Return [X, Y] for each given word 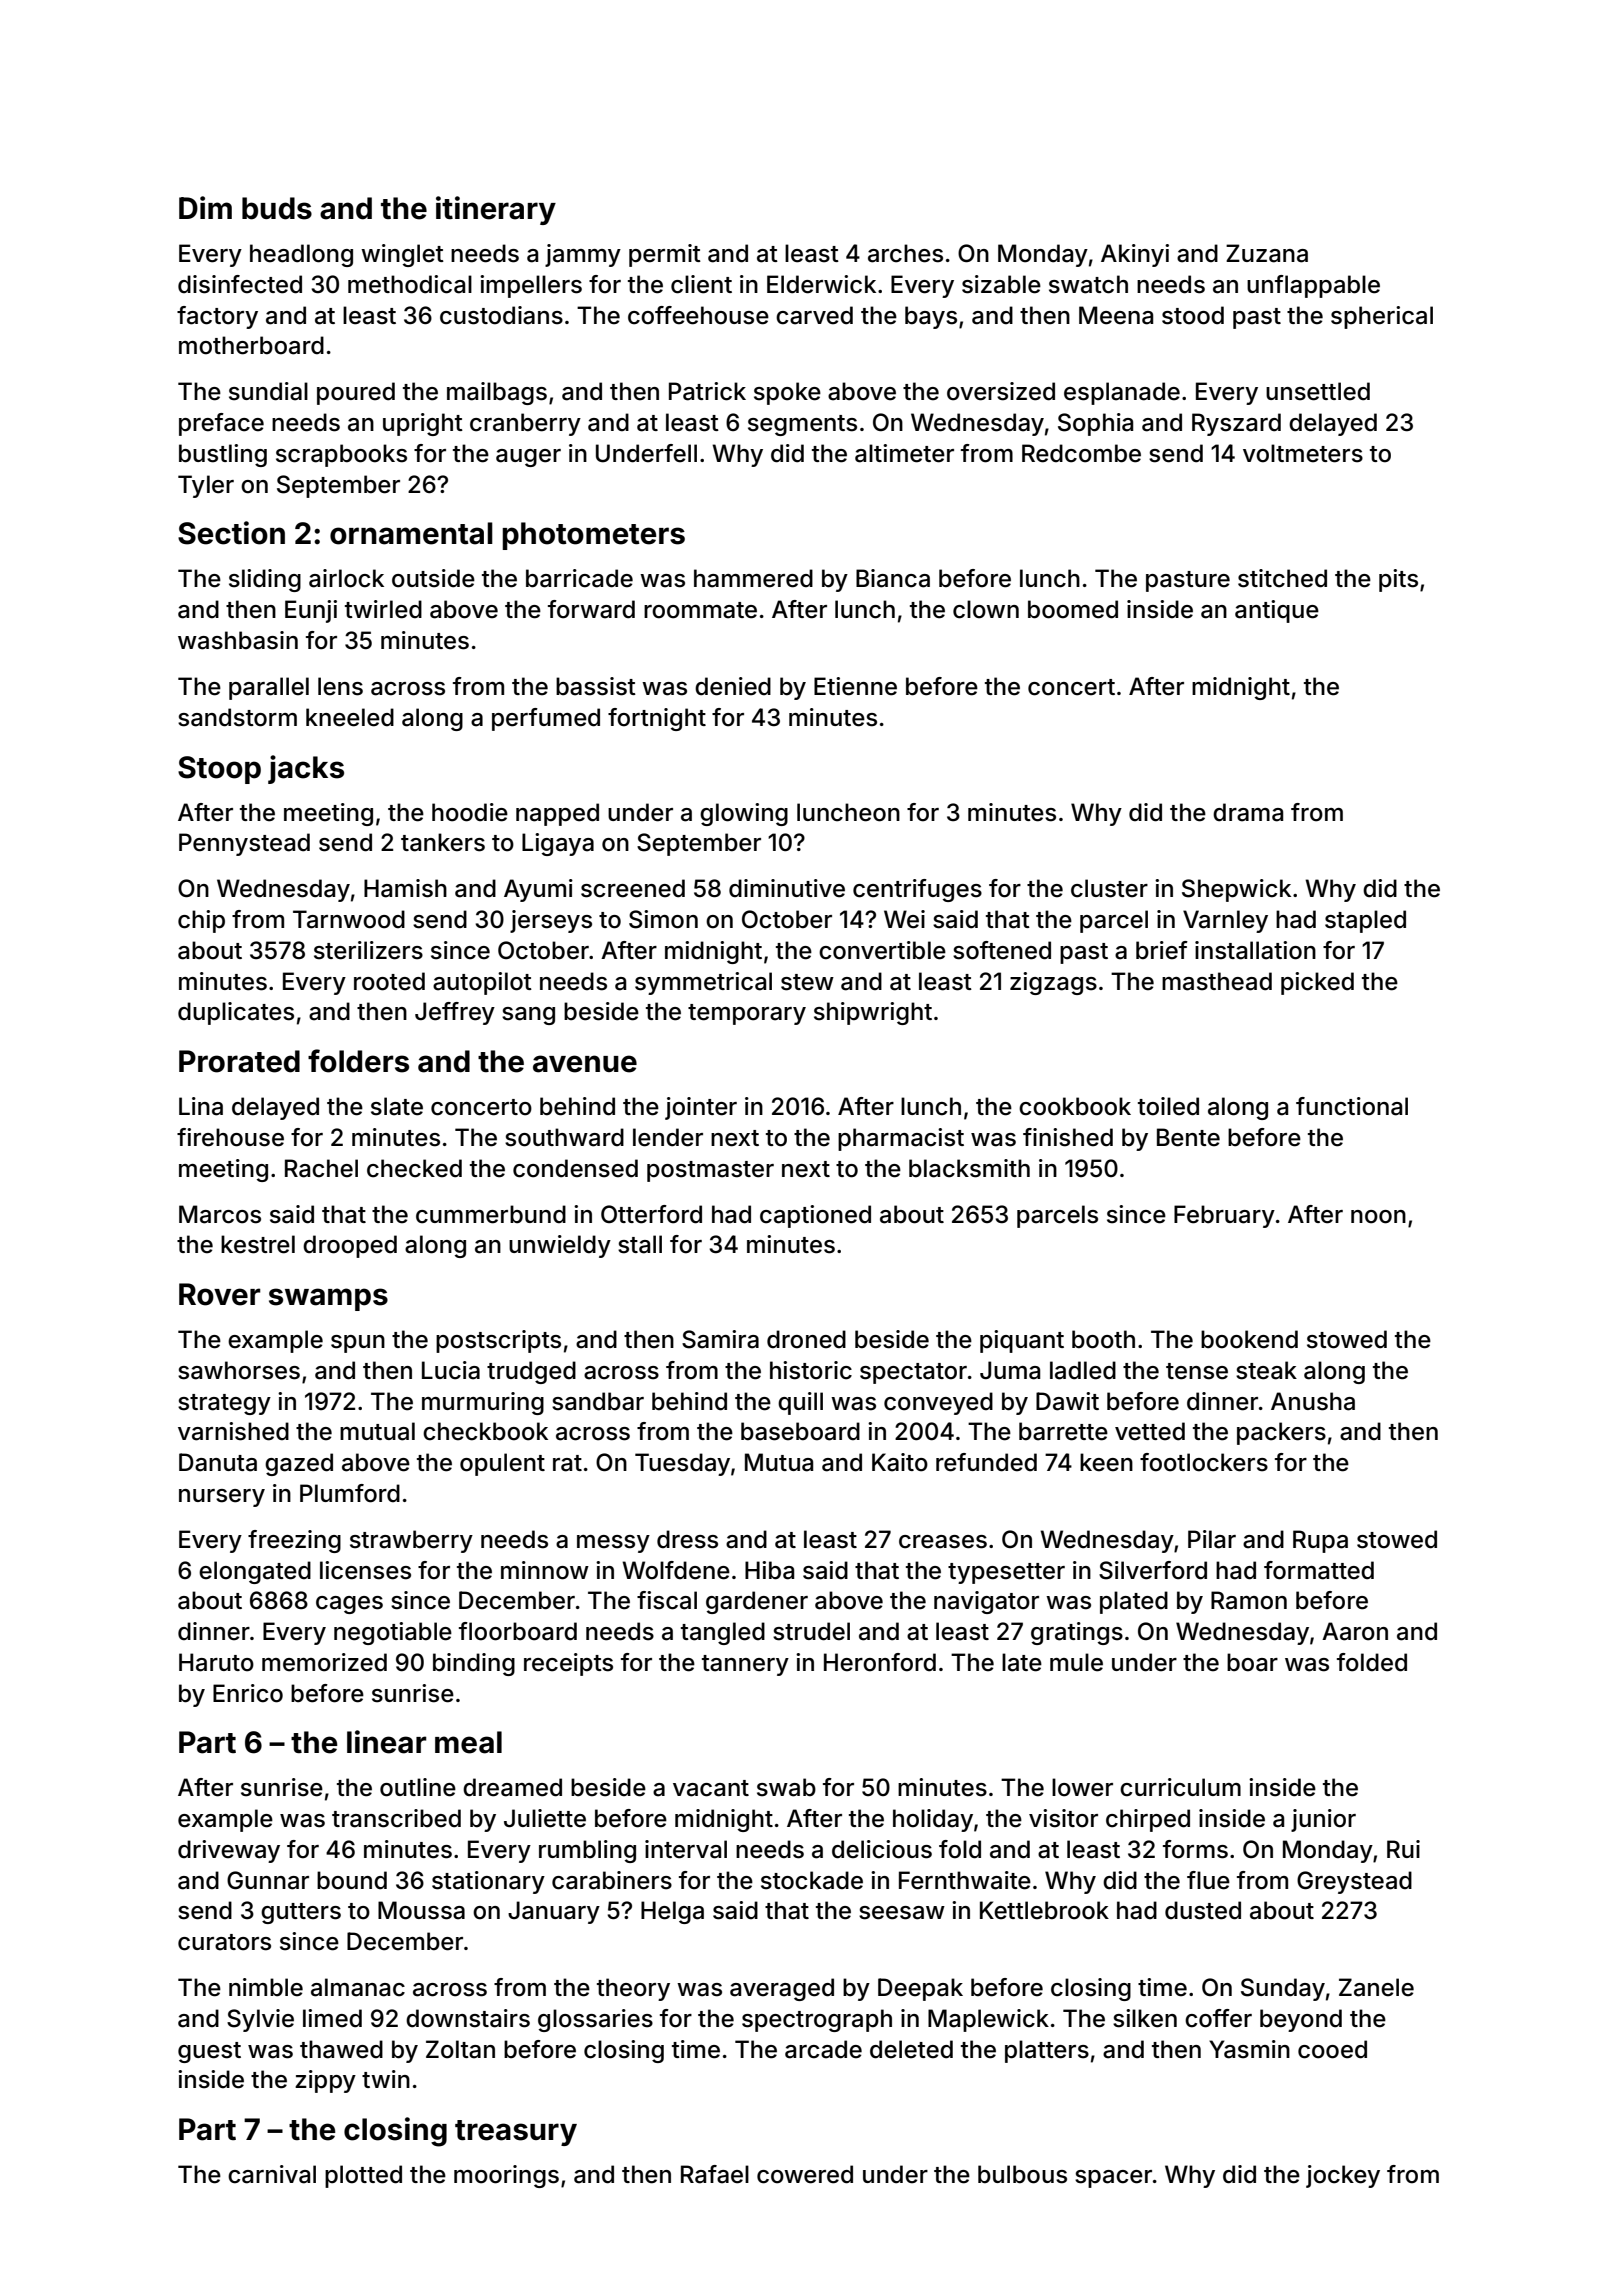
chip [201, 921]
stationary [488, 1882]
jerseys [551, 921]
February [1224, 1216]
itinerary [496, 210]
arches [905, 253]
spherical [1382, 317]
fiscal [667, 1600]
